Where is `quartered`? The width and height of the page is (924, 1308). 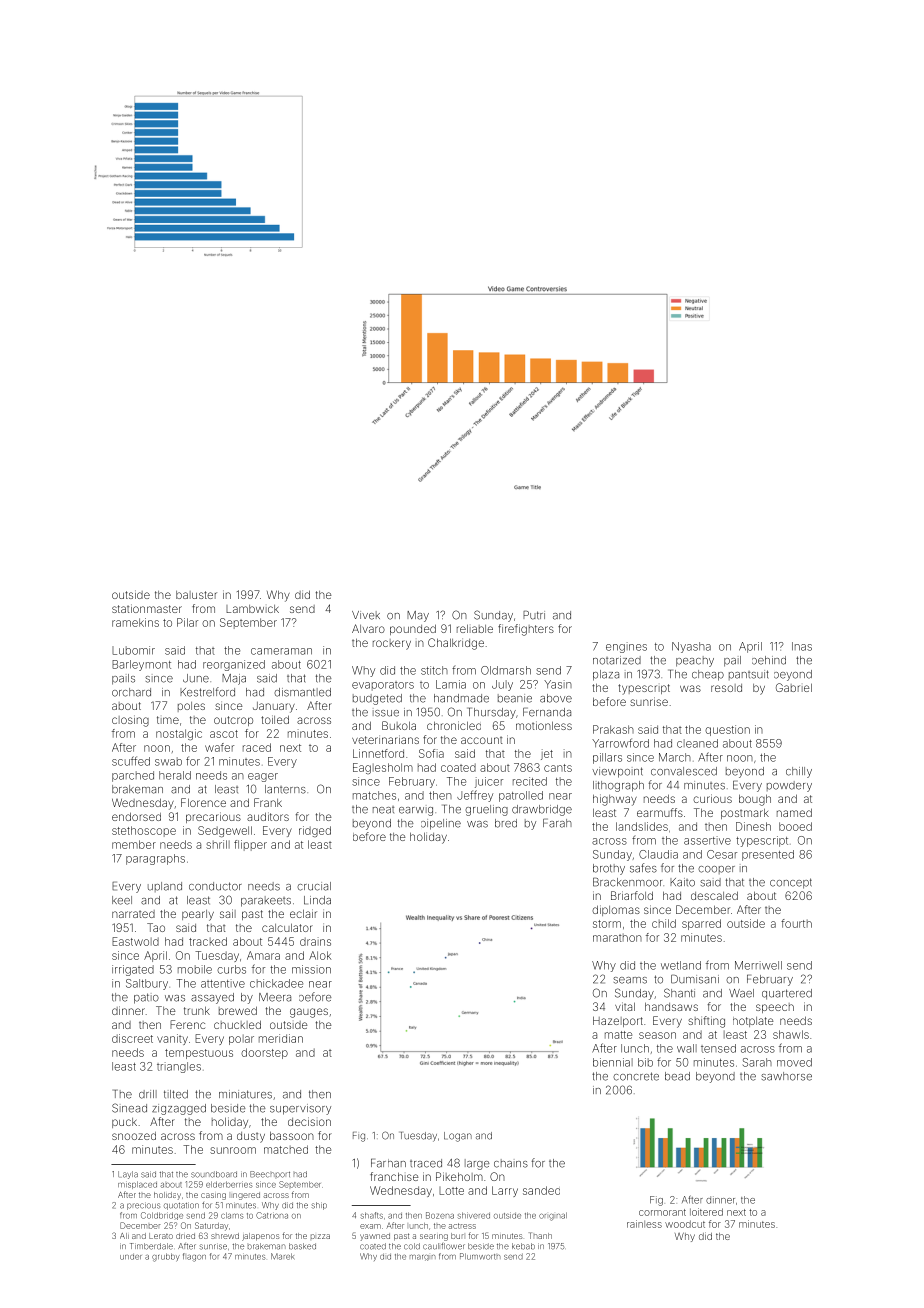
quartered is located at coordinates (787, 994).
